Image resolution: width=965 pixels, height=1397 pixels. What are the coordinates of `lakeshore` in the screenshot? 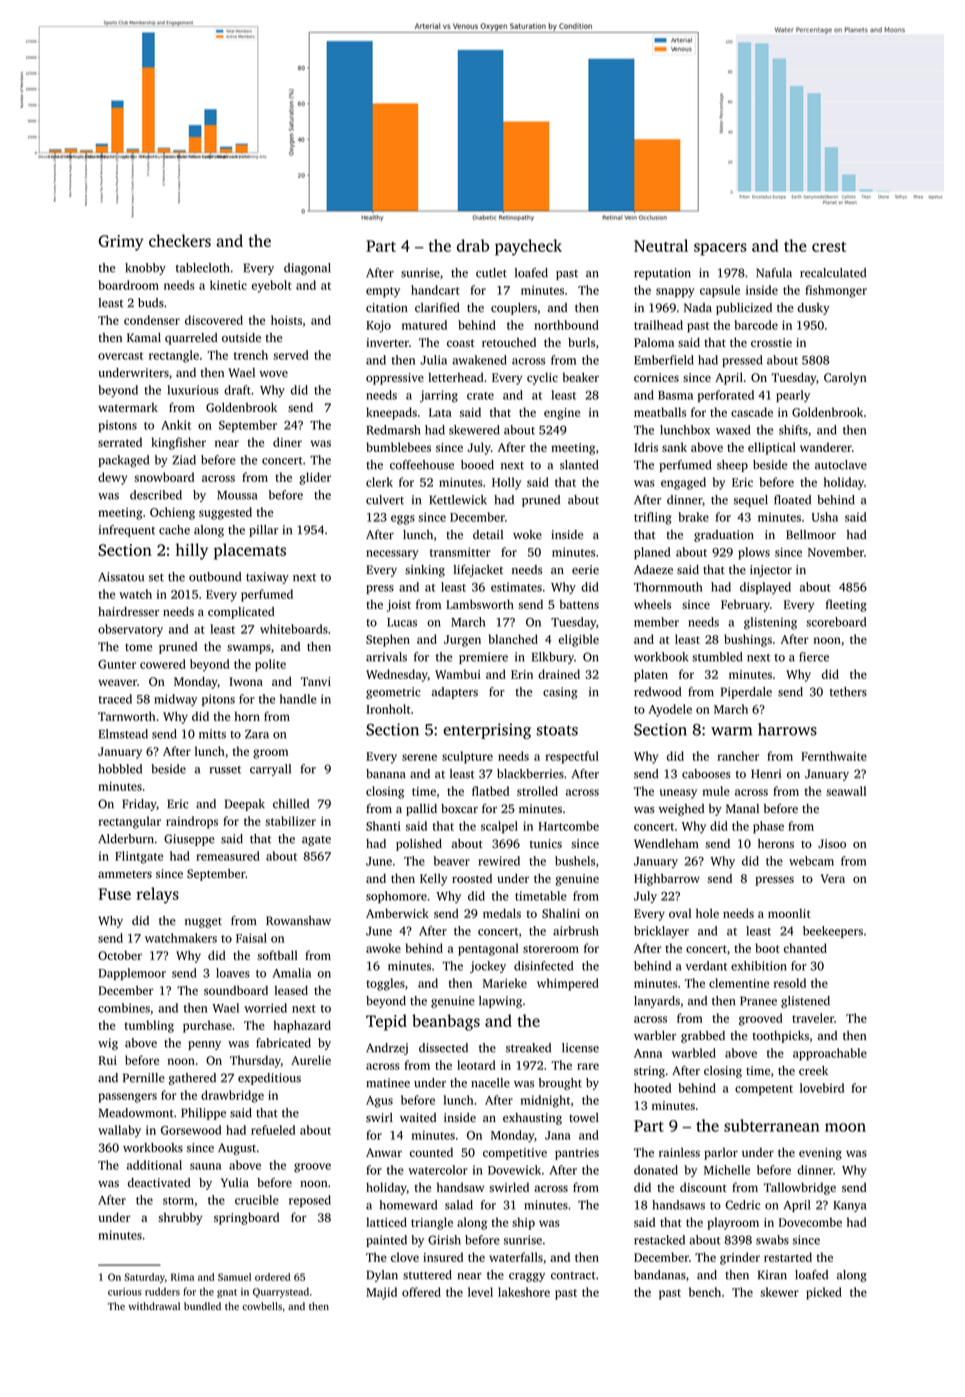 It's located at (524, 1292).
